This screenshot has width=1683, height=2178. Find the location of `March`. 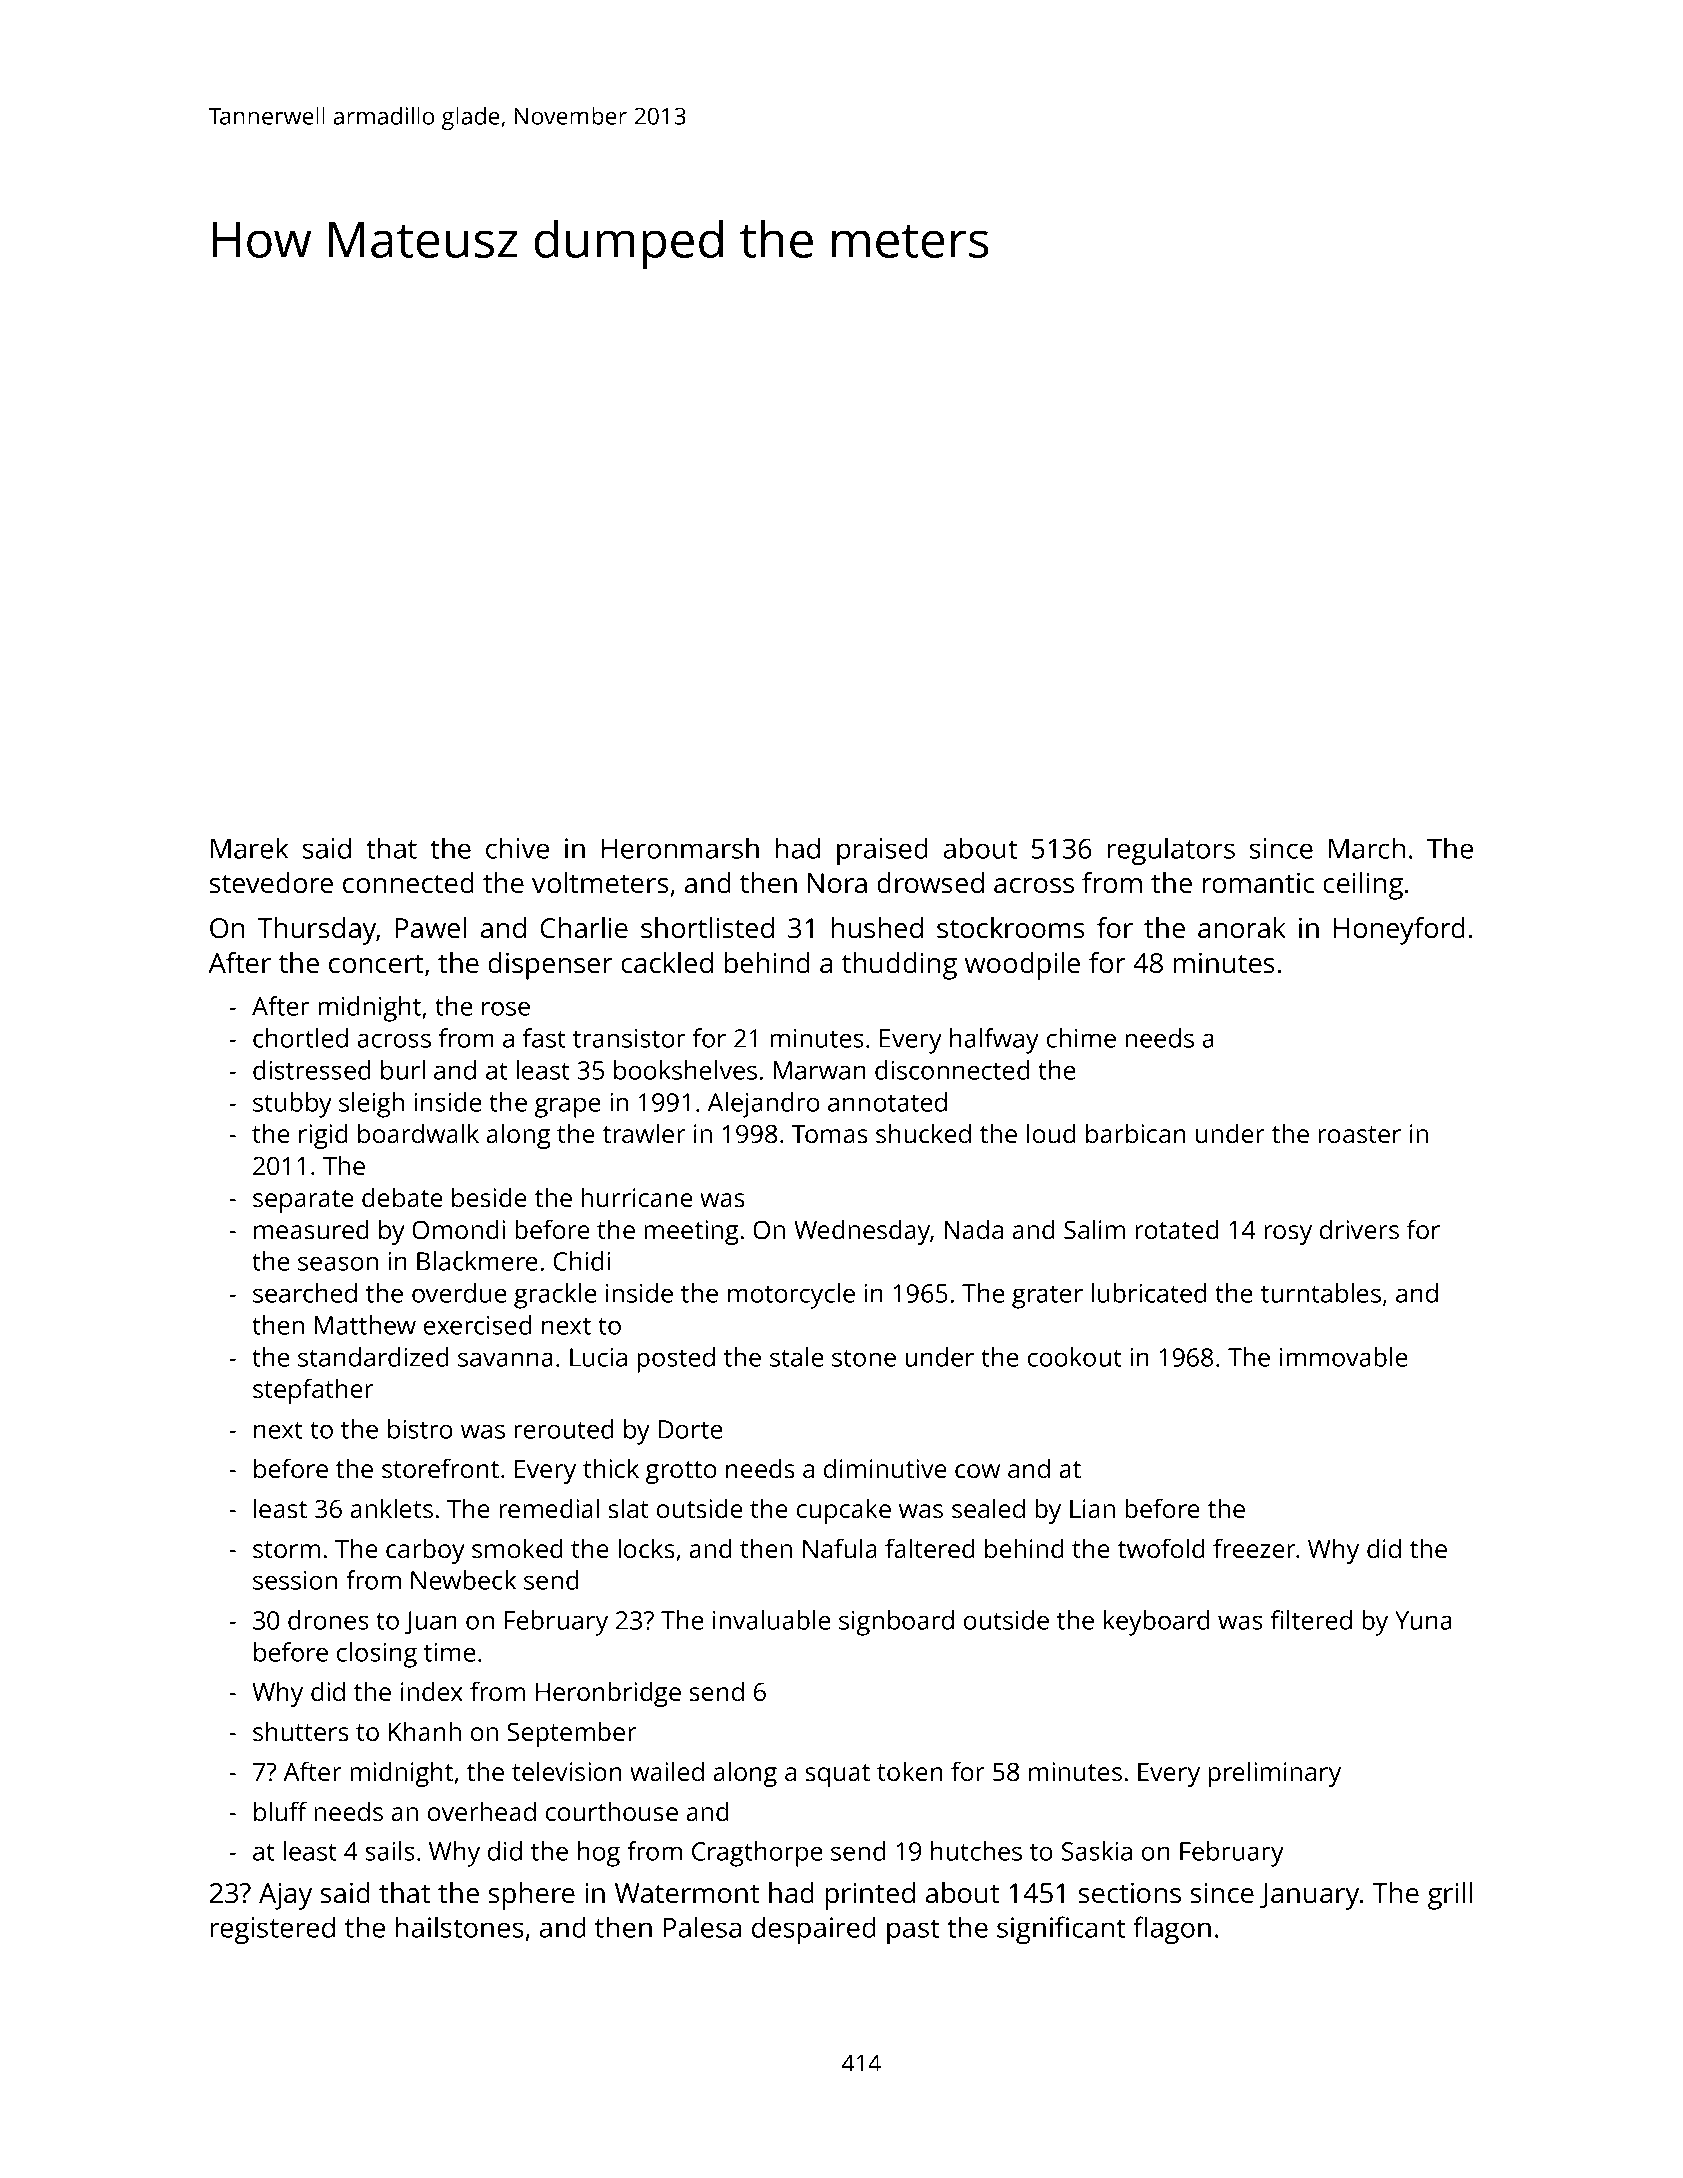

March is located at coordinates (1367, 848).
